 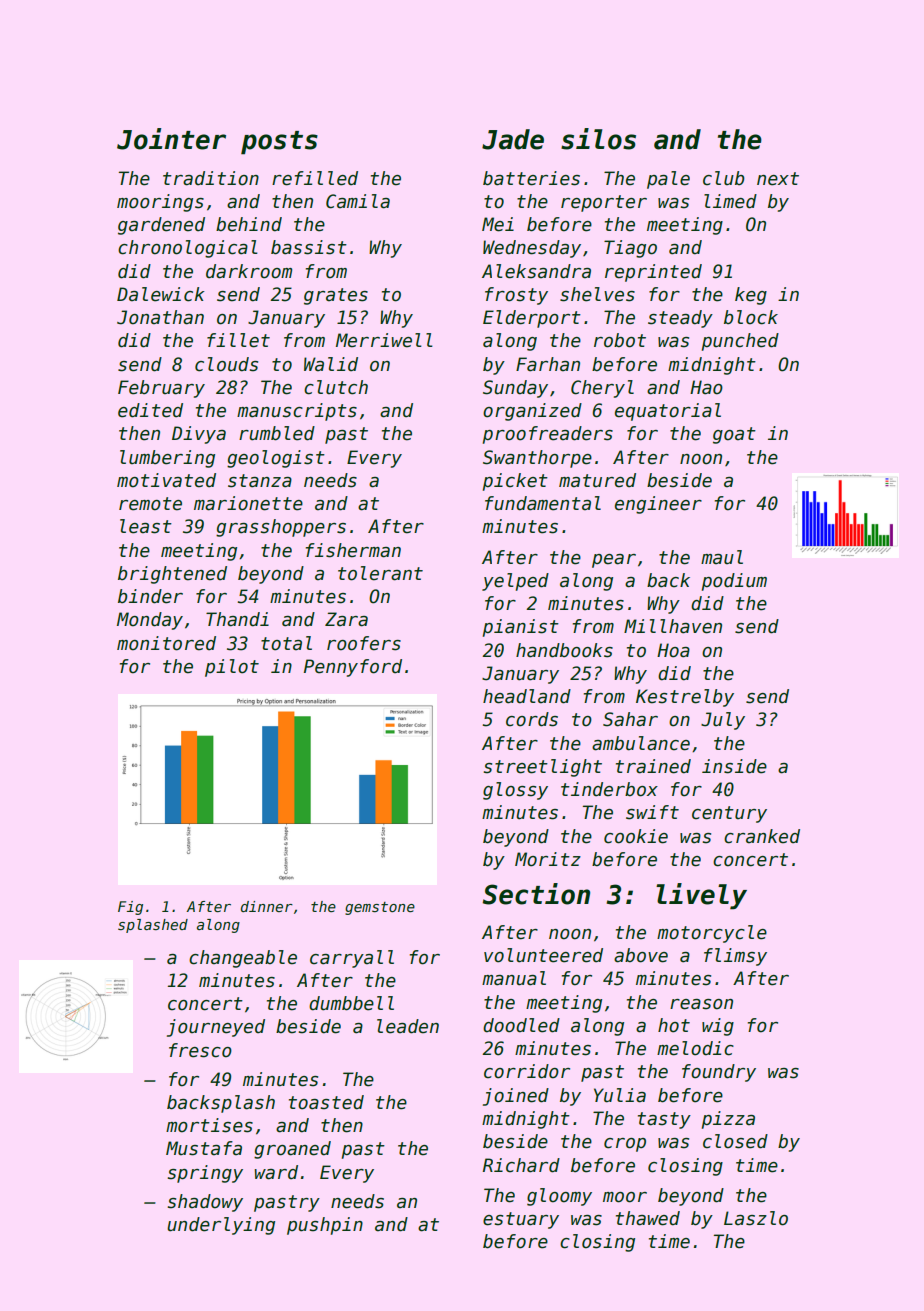 I want to click on Thandi, so click(x=237, y=619).
